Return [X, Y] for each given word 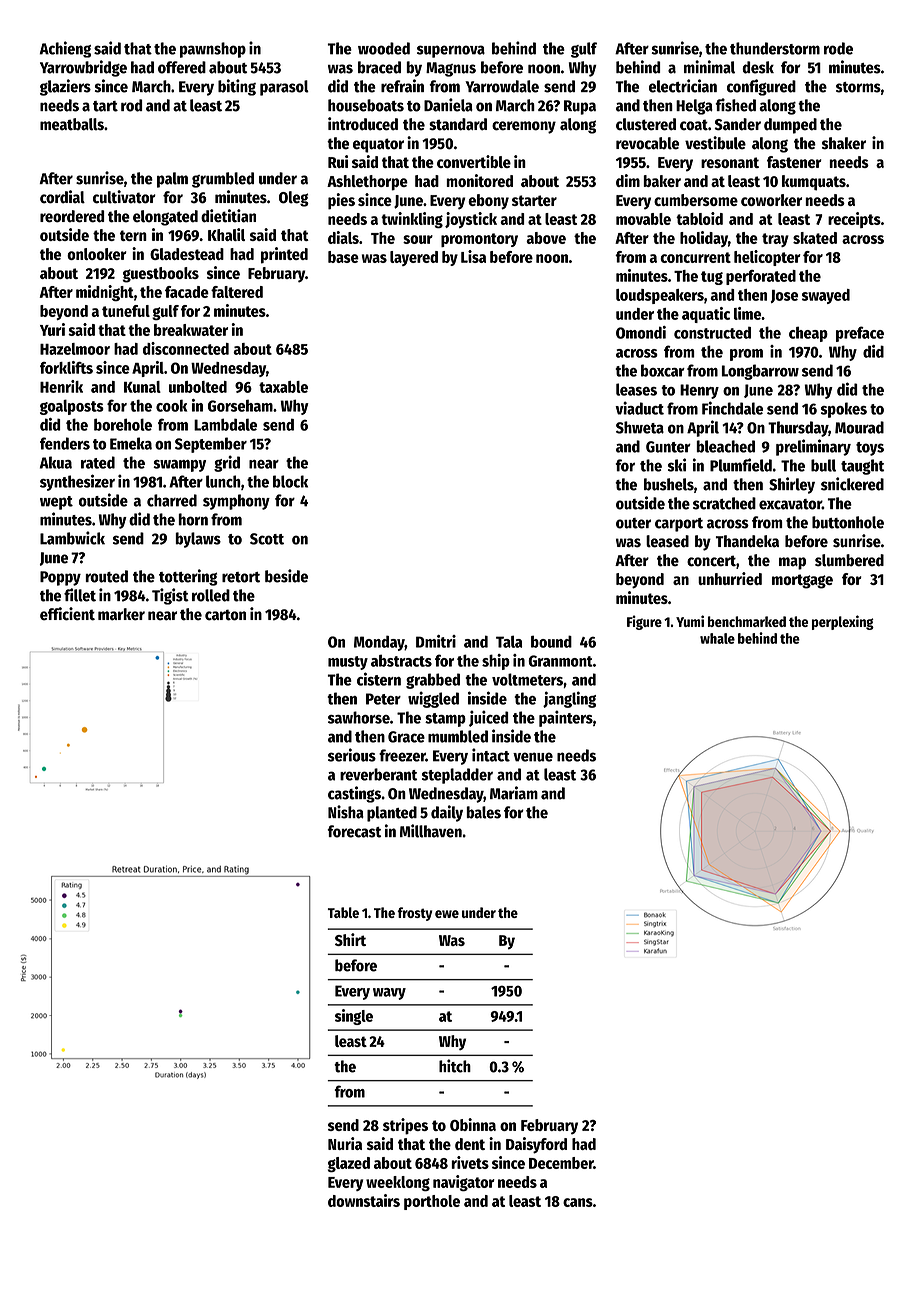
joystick [471, 220]
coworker [771, 200]
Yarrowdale [502, 86]
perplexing [843, 622]
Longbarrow [760, 372]
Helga [694, 107]
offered [182, 67]
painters [566, 718]
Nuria [345, 1143]
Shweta [640, 427]
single [354, 1017]
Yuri [52, 329]
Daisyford [536, 1145]
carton [225, 615]
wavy [389, 994]
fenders [65, 443]
